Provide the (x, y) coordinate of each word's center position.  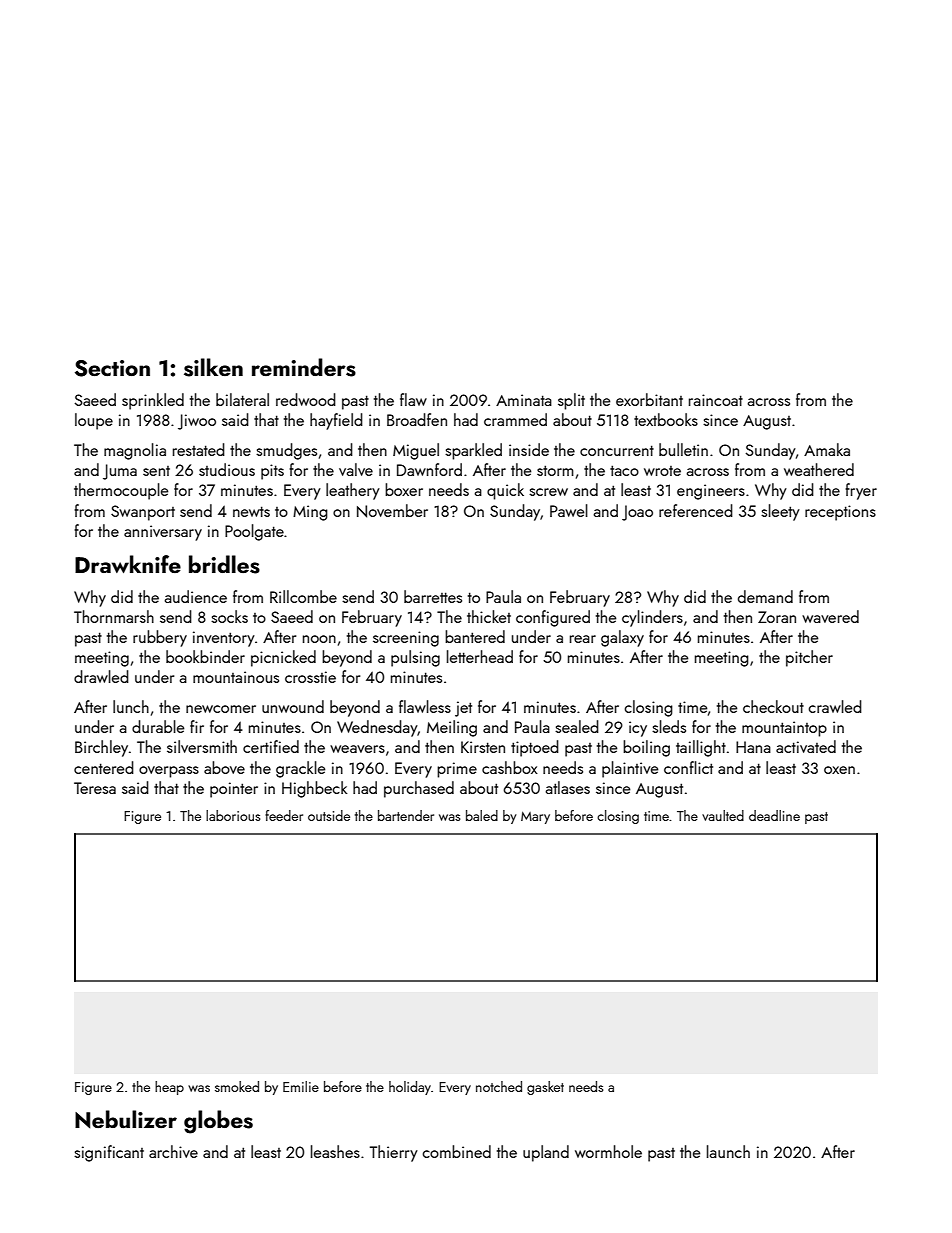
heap (169, 1088)
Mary (535, 817)
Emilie (301, 1086)
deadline (774, 815)
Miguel (416, 451)
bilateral (242, 399)
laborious (233, 815)
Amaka (827, 449)
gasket (545, 1088)
